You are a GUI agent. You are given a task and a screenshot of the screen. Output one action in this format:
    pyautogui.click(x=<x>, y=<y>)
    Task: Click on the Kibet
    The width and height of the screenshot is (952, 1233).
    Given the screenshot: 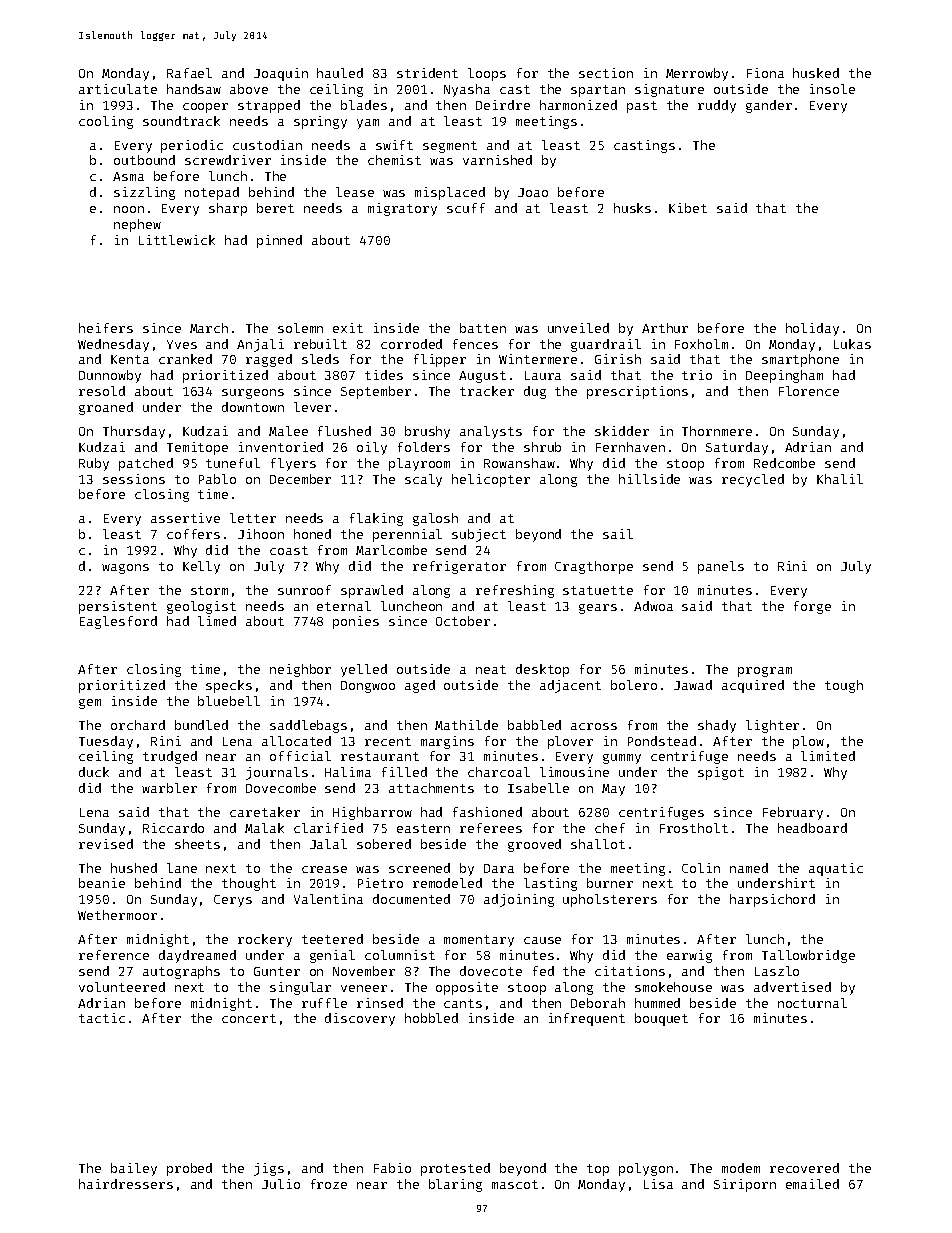 What is the action you would take?
    pyautogui.click(x=688, y=208)
